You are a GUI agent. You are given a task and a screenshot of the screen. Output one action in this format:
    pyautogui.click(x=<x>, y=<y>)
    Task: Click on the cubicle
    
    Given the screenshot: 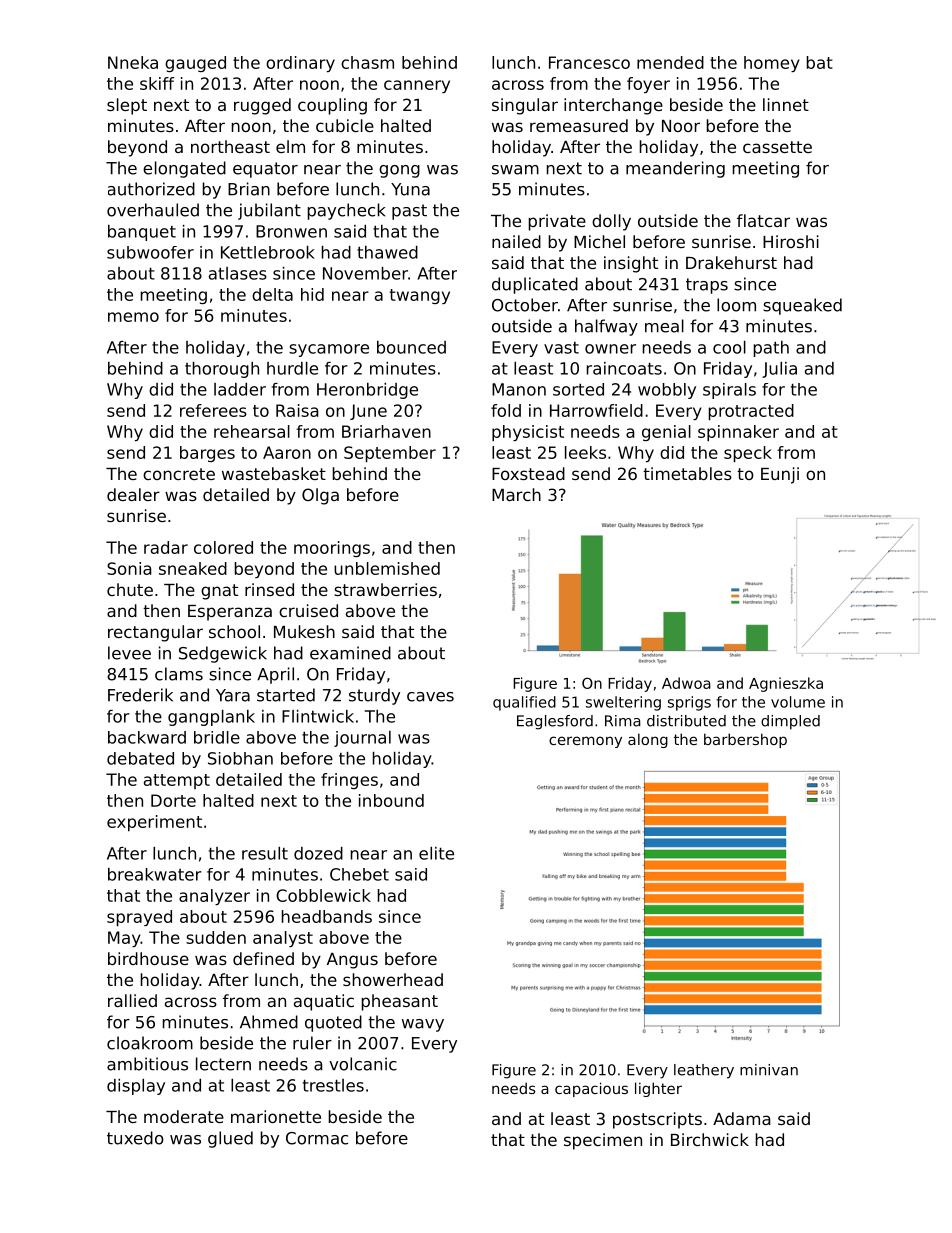 What is the action you would take?
    pyautogui.click(x=345, y=125)
